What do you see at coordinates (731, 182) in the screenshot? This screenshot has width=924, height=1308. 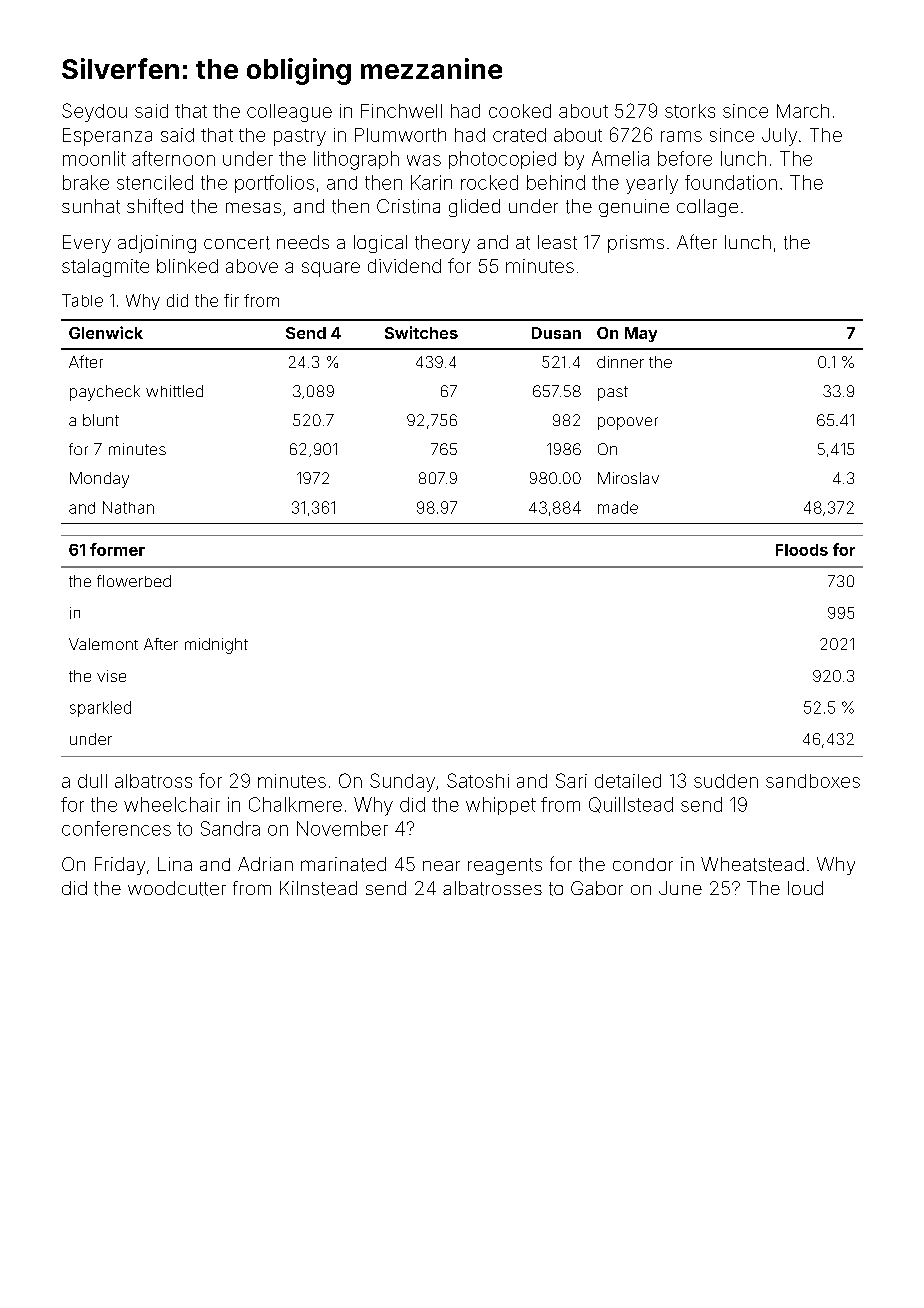 I see `foundation` at bounding box center [731, 182].
